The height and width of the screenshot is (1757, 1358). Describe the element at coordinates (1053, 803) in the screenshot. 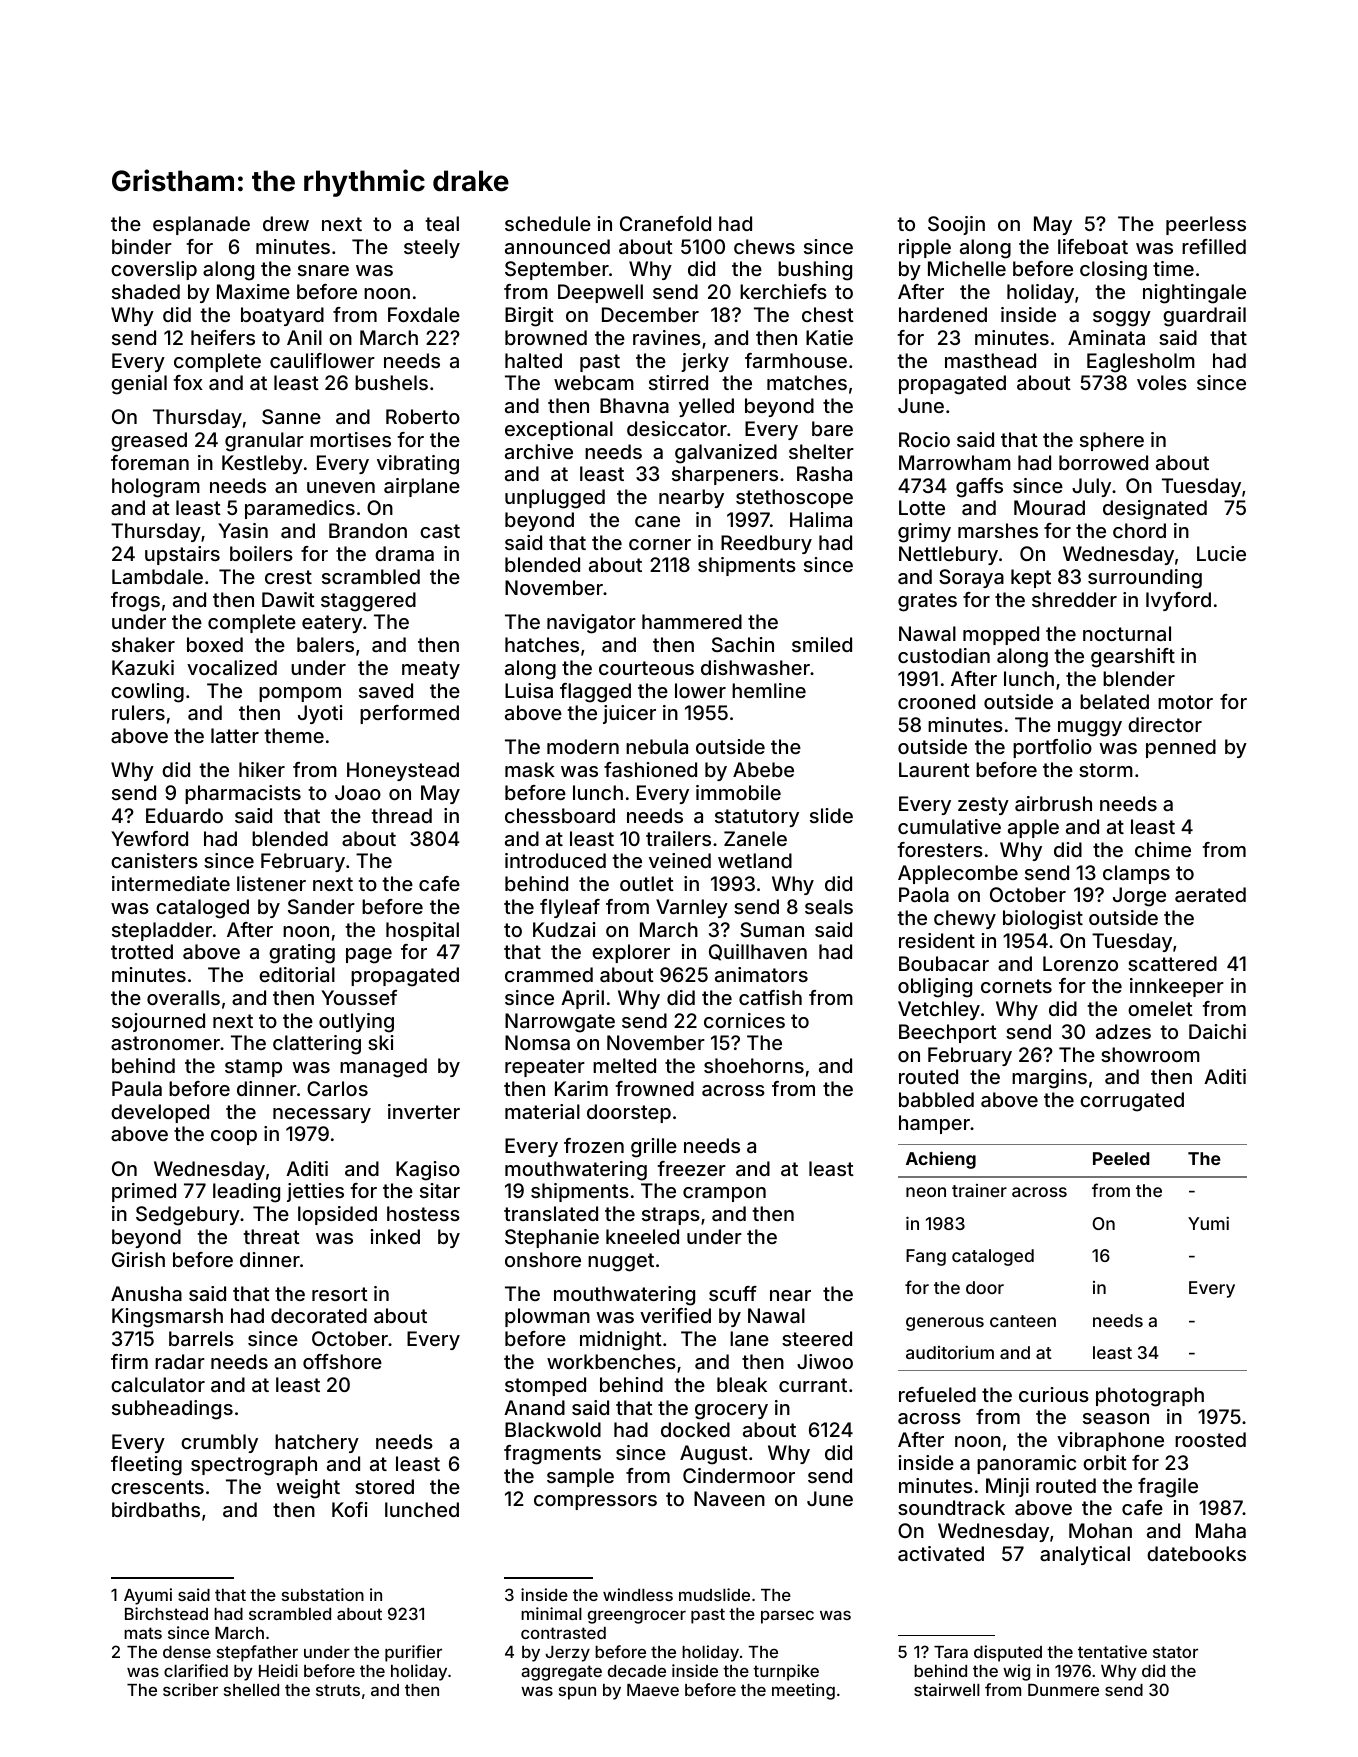

I see `airbrush` at that location.
